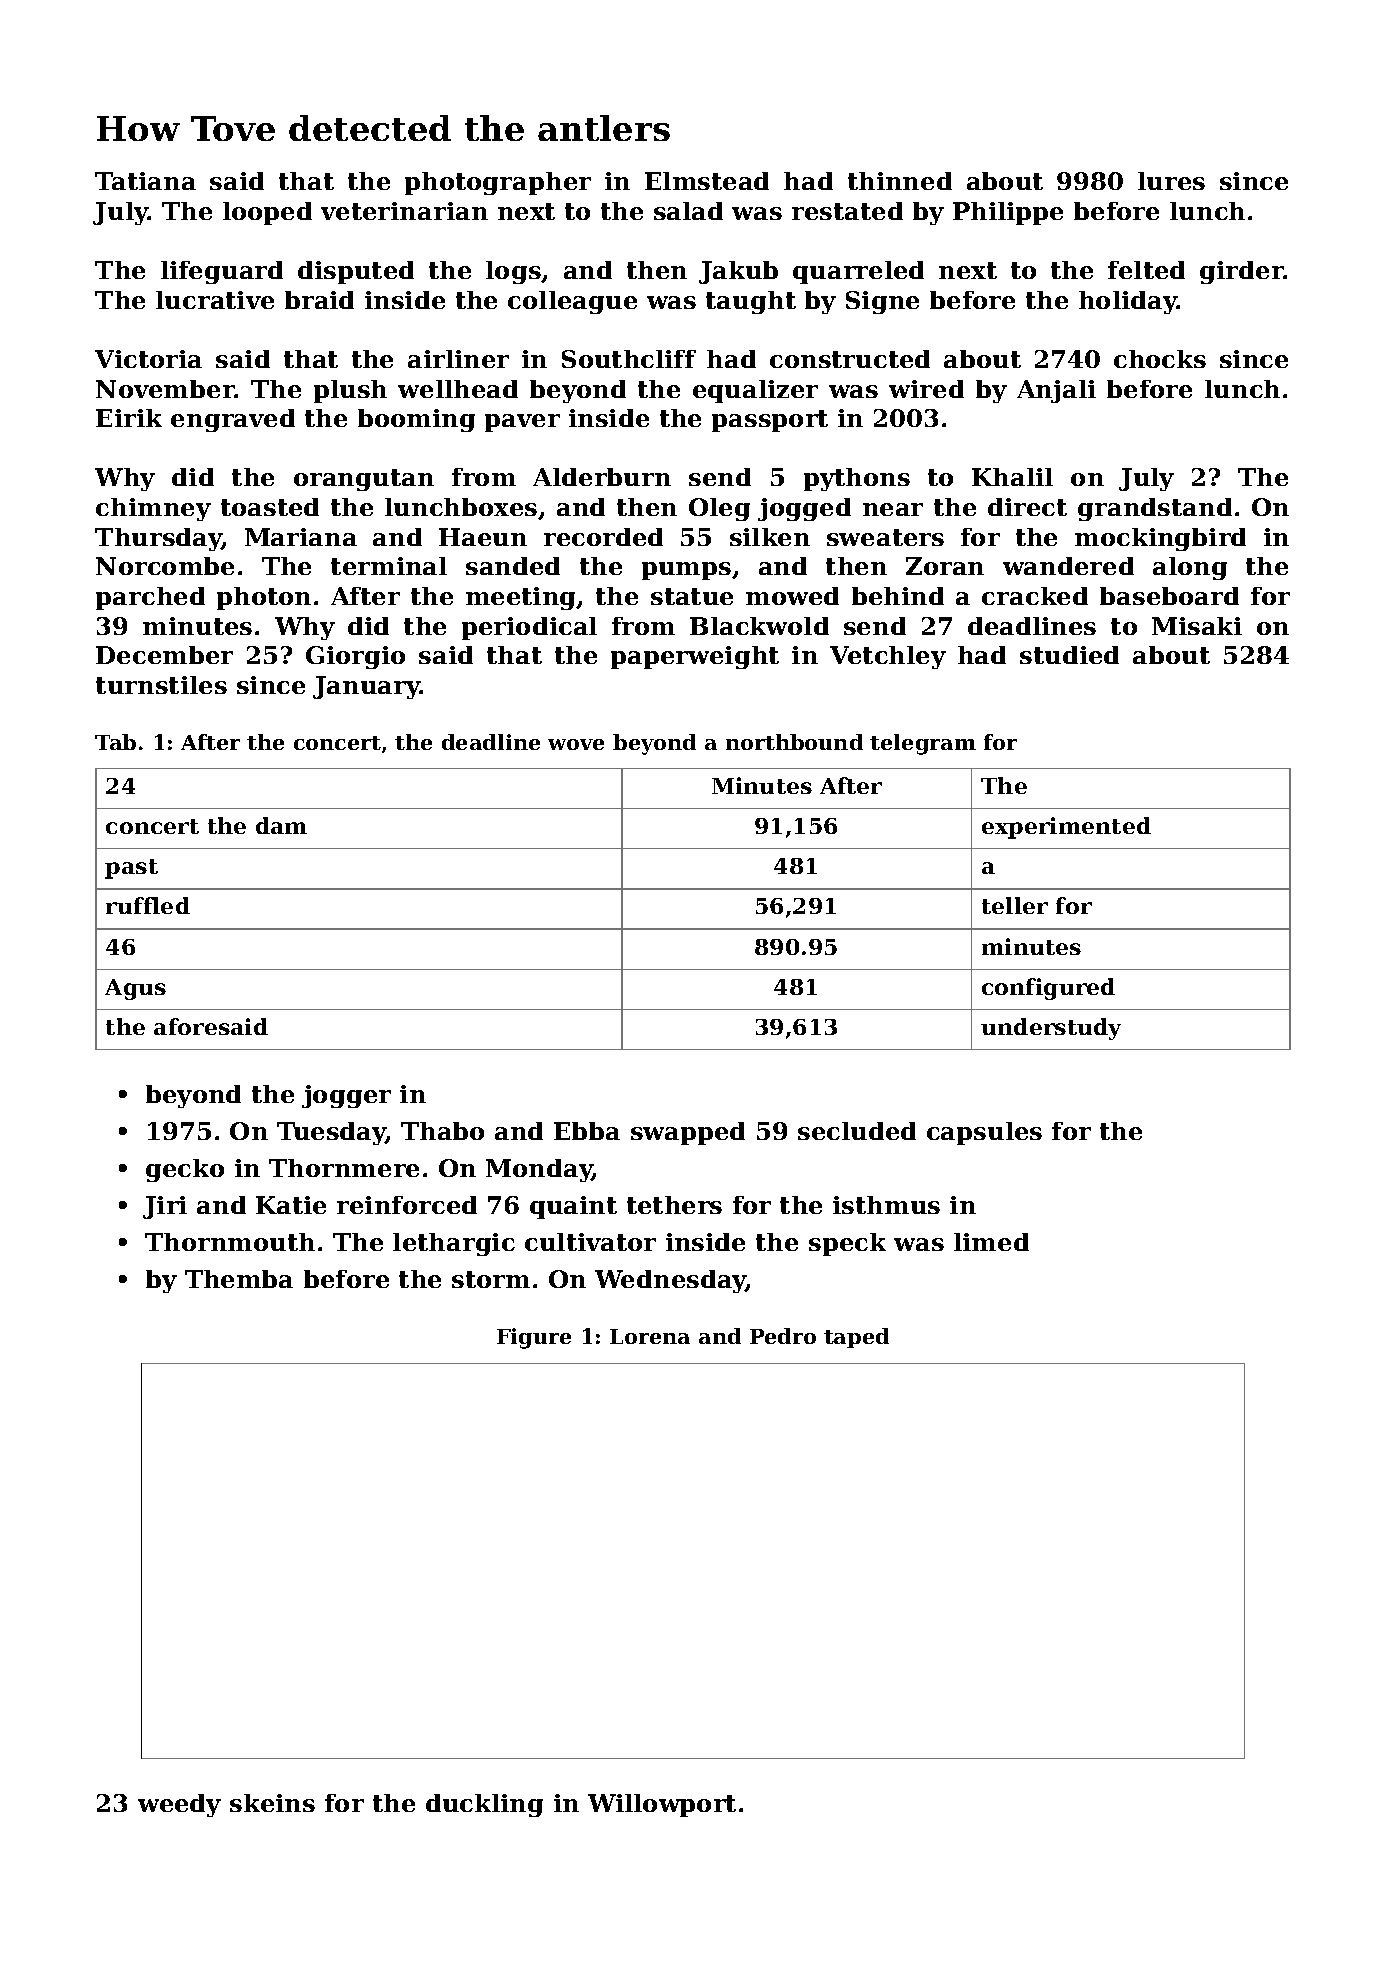 This document has height=1969, width=1386. Describe the element at coordinates (267, 213) in the document. I see `looped` at that location.
